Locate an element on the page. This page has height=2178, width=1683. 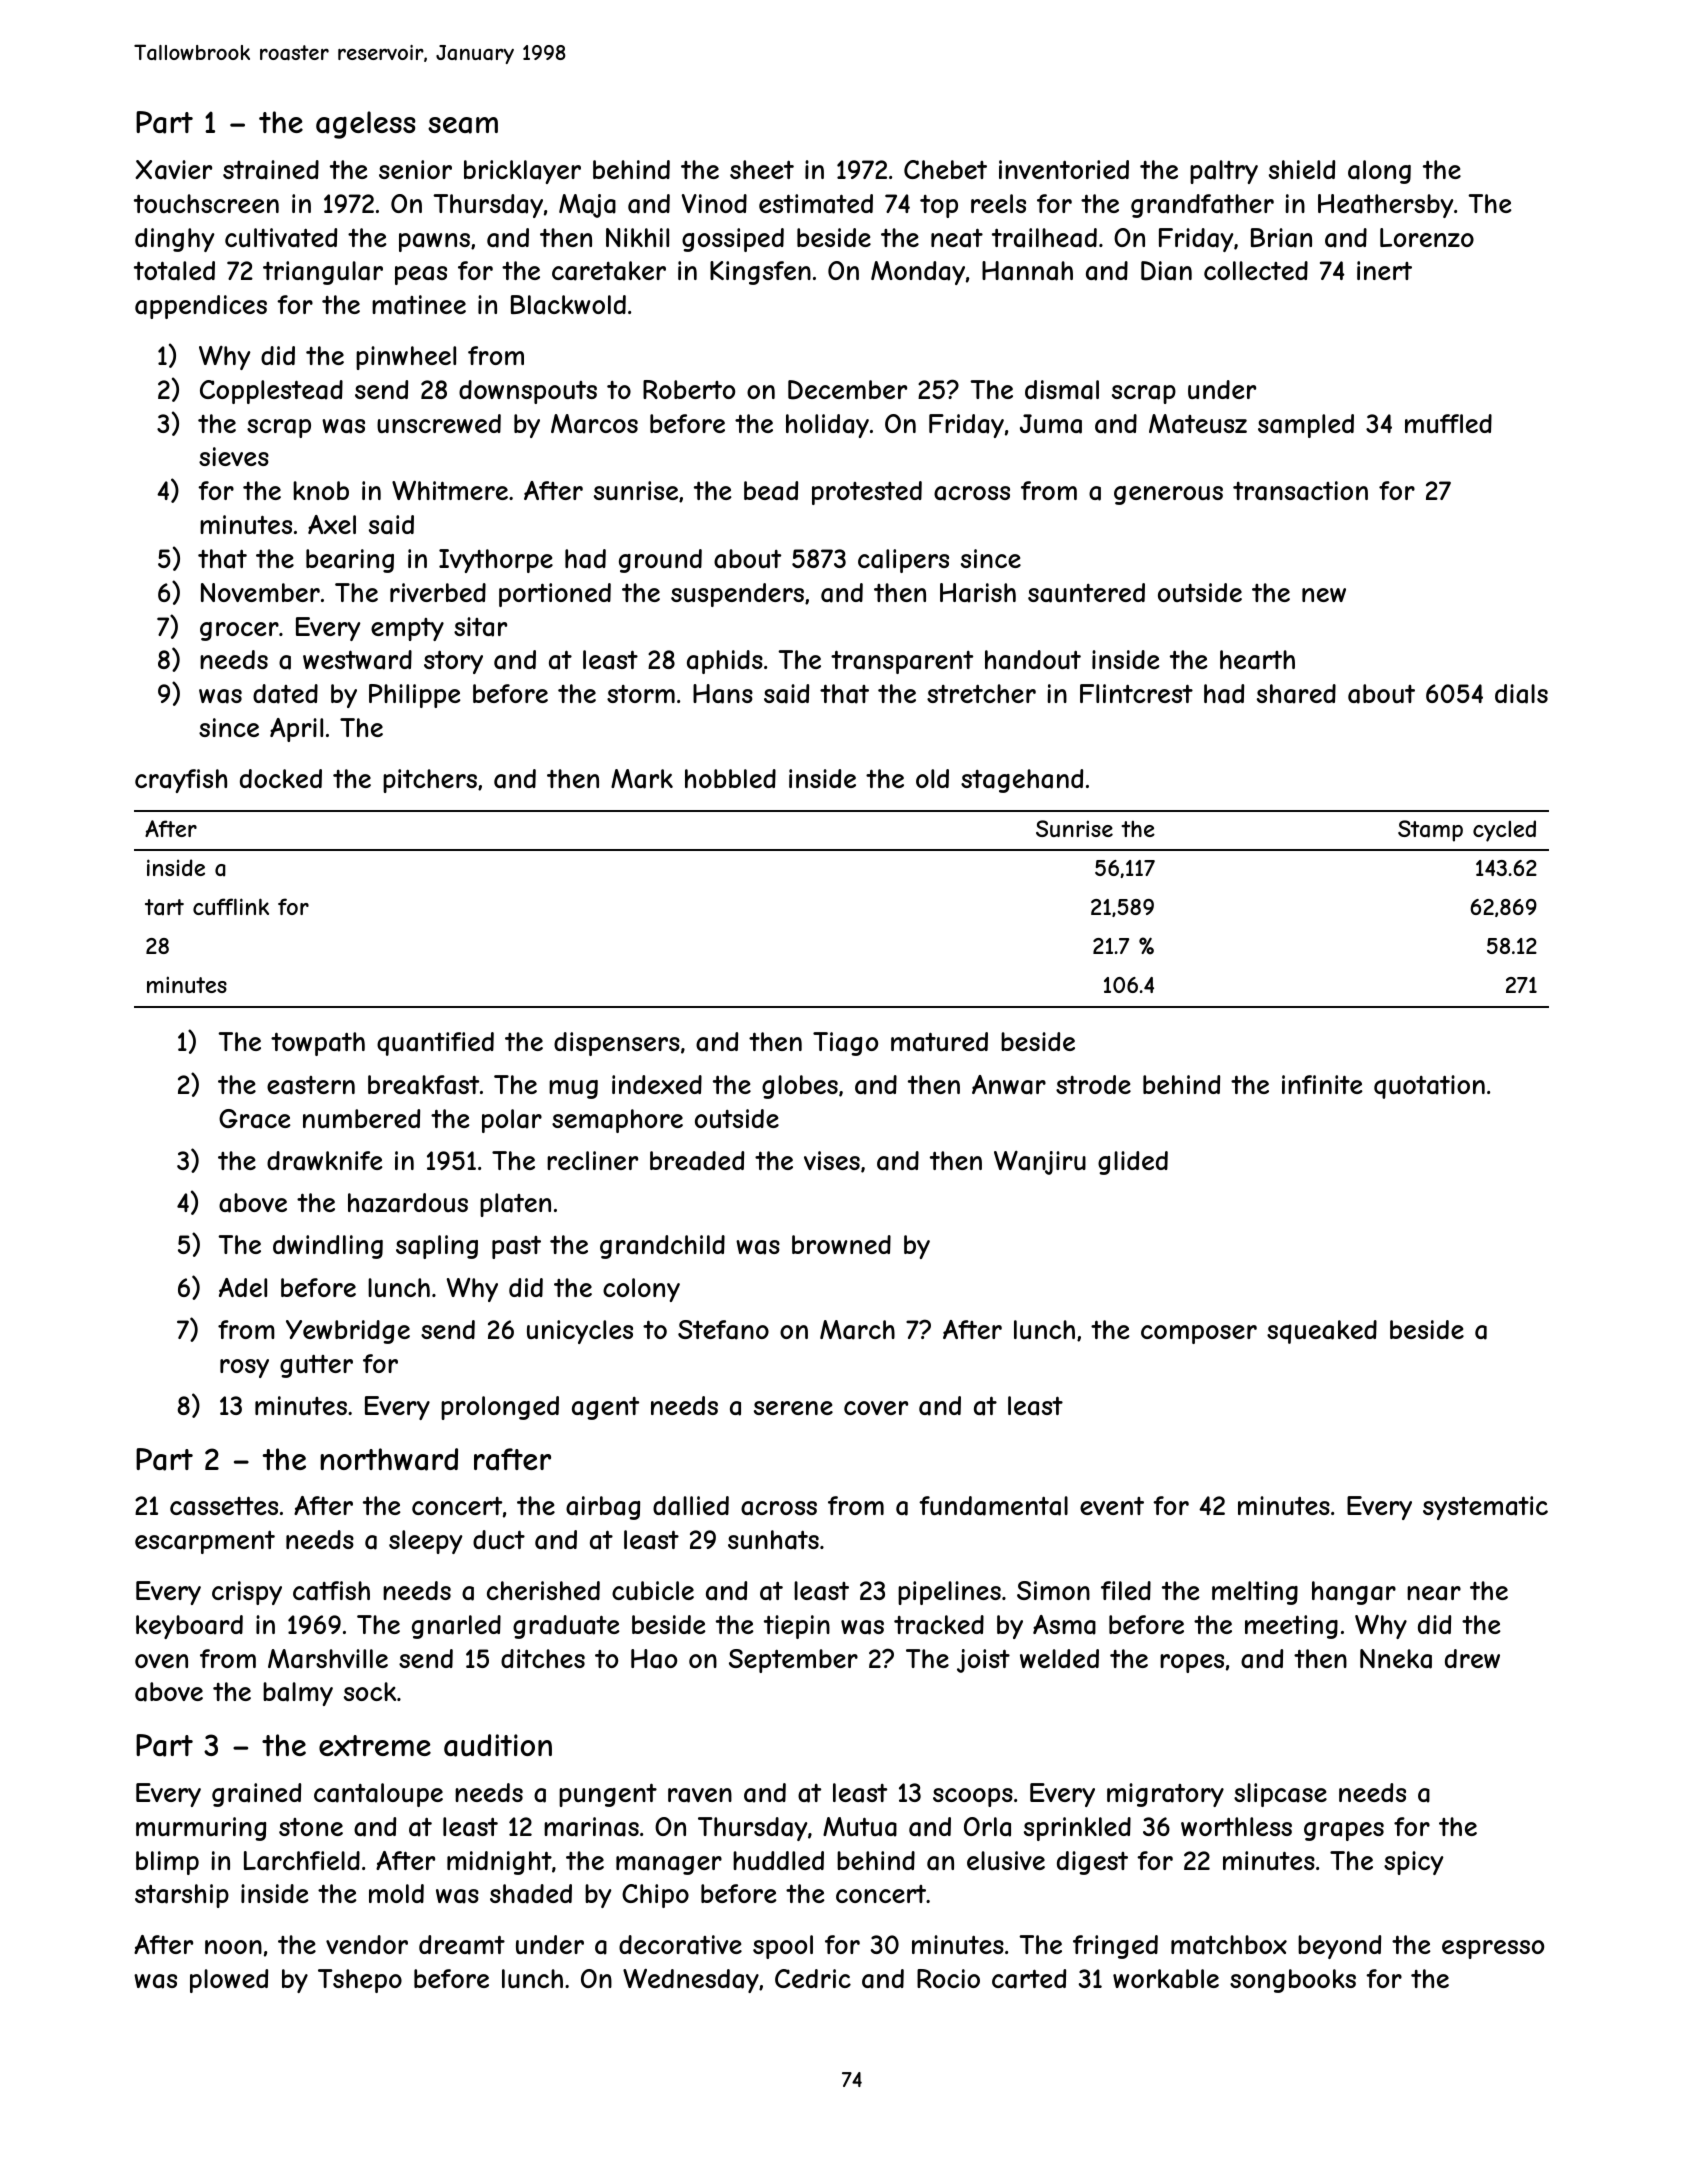
seam is located at coordinates (463, 125).
